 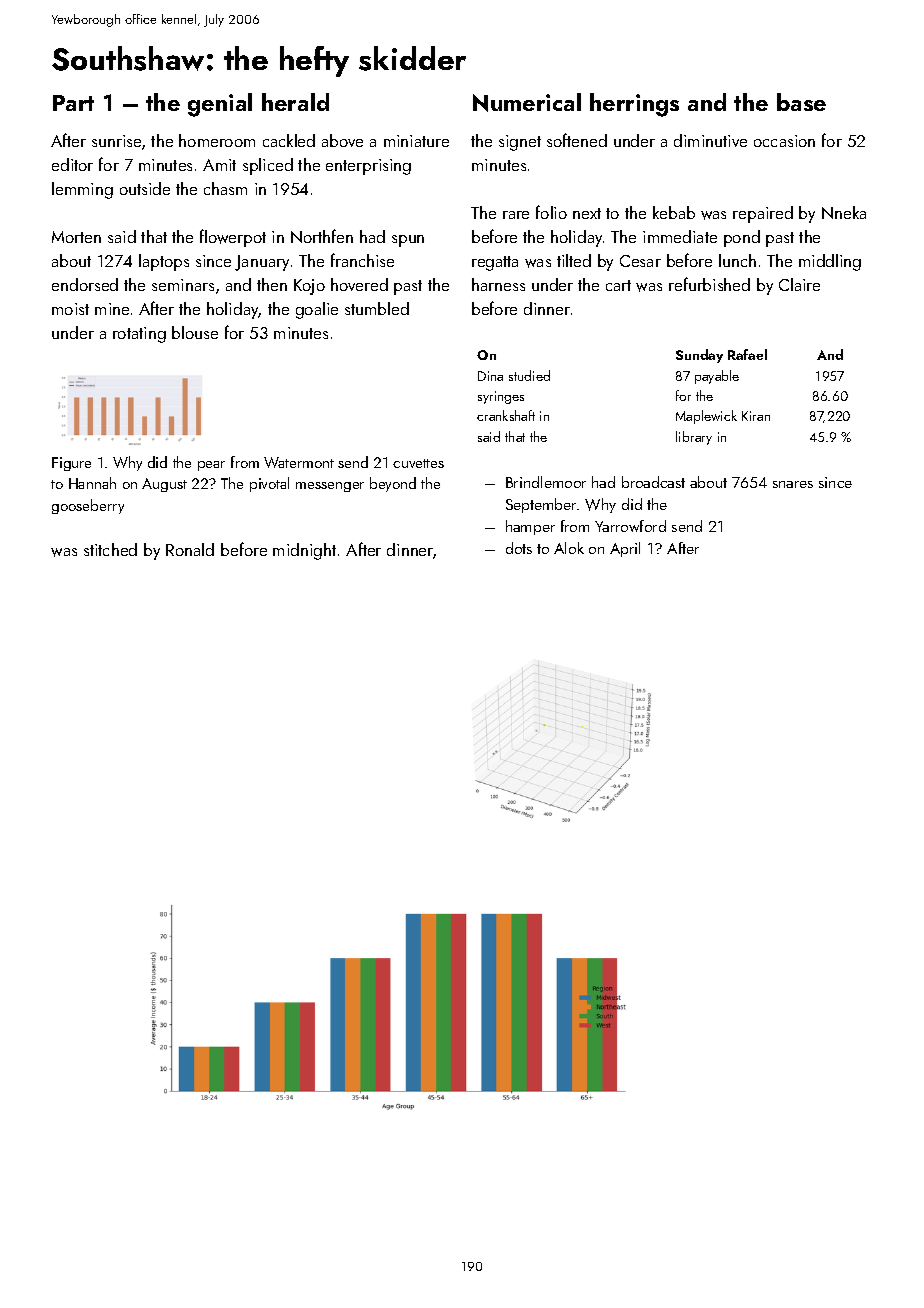 What do you see at coordinates (801, 102) in the page?
I see `base` at bounding box center [801, 102].
